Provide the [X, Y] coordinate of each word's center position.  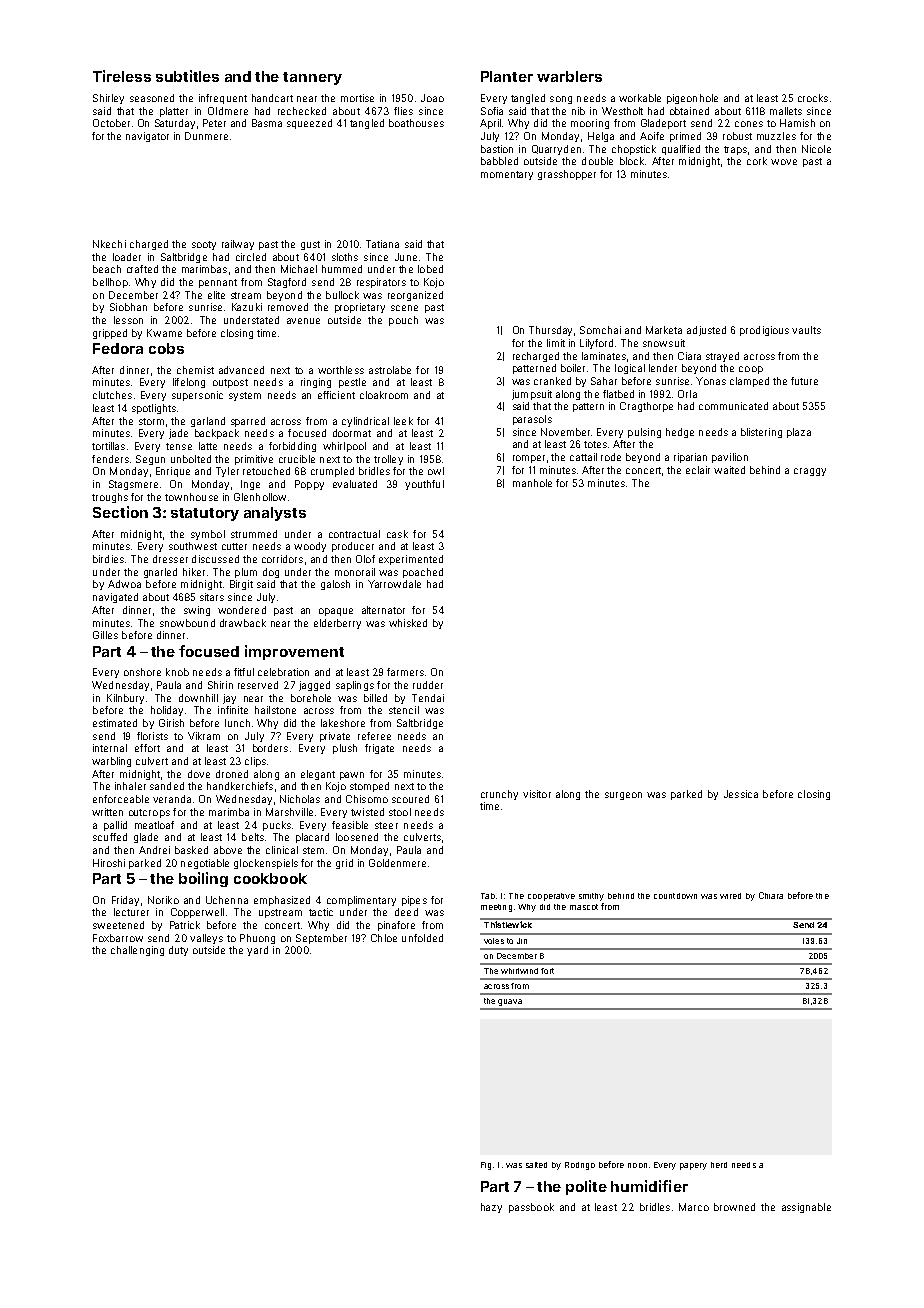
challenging [137, 951]
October [111, 123]
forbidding [292, 447]
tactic [321, 912]
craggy [810, 472]
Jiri [522, 941]
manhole [532, 483]
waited [729, 470]
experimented [411, 560]
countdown [675, 896]
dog [271, 573]
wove [784, 162]
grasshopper [567, 175]
